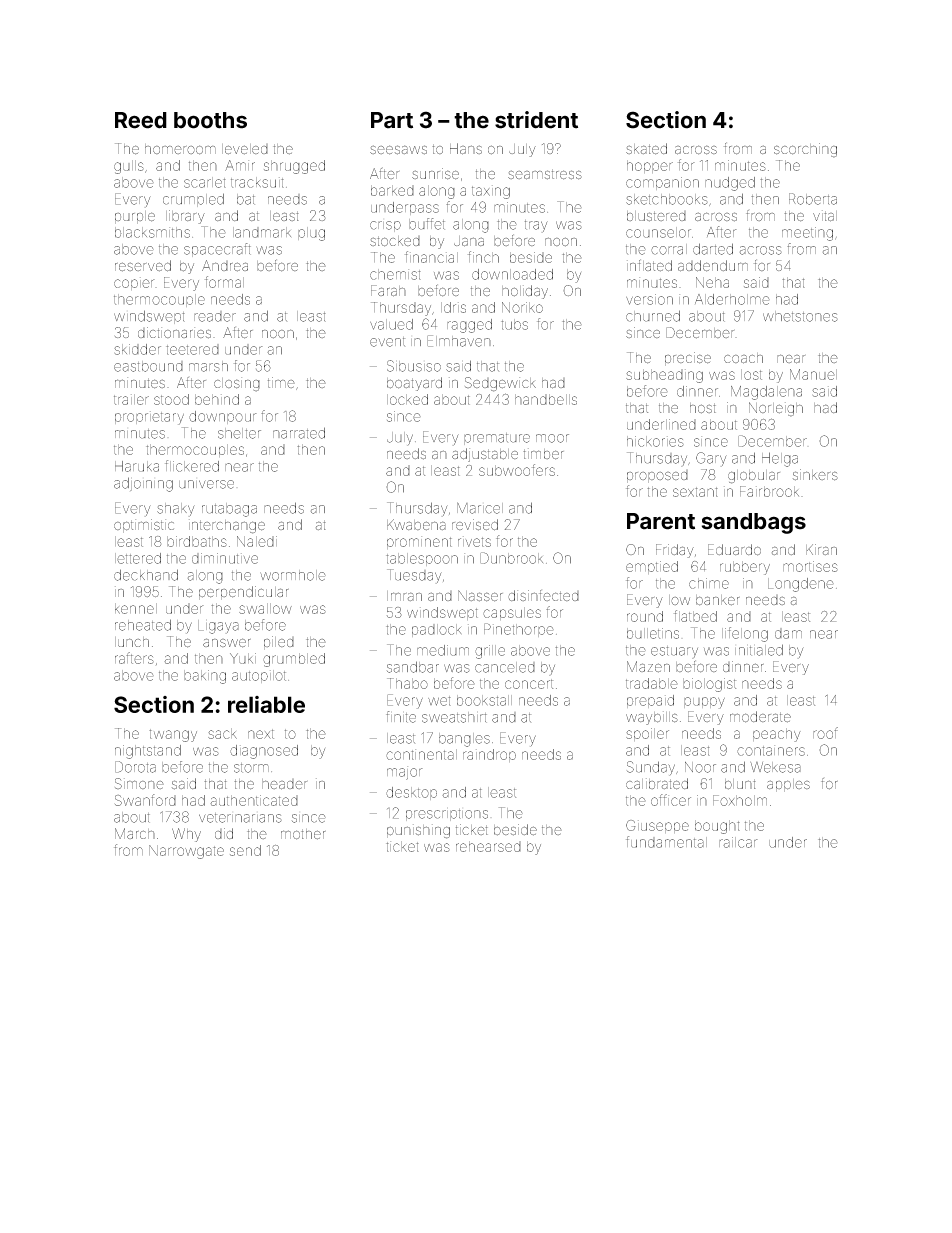 Image resolution: width=952 pixels, height=1233 pixels. I want to click on locked, so click(407, 399).
